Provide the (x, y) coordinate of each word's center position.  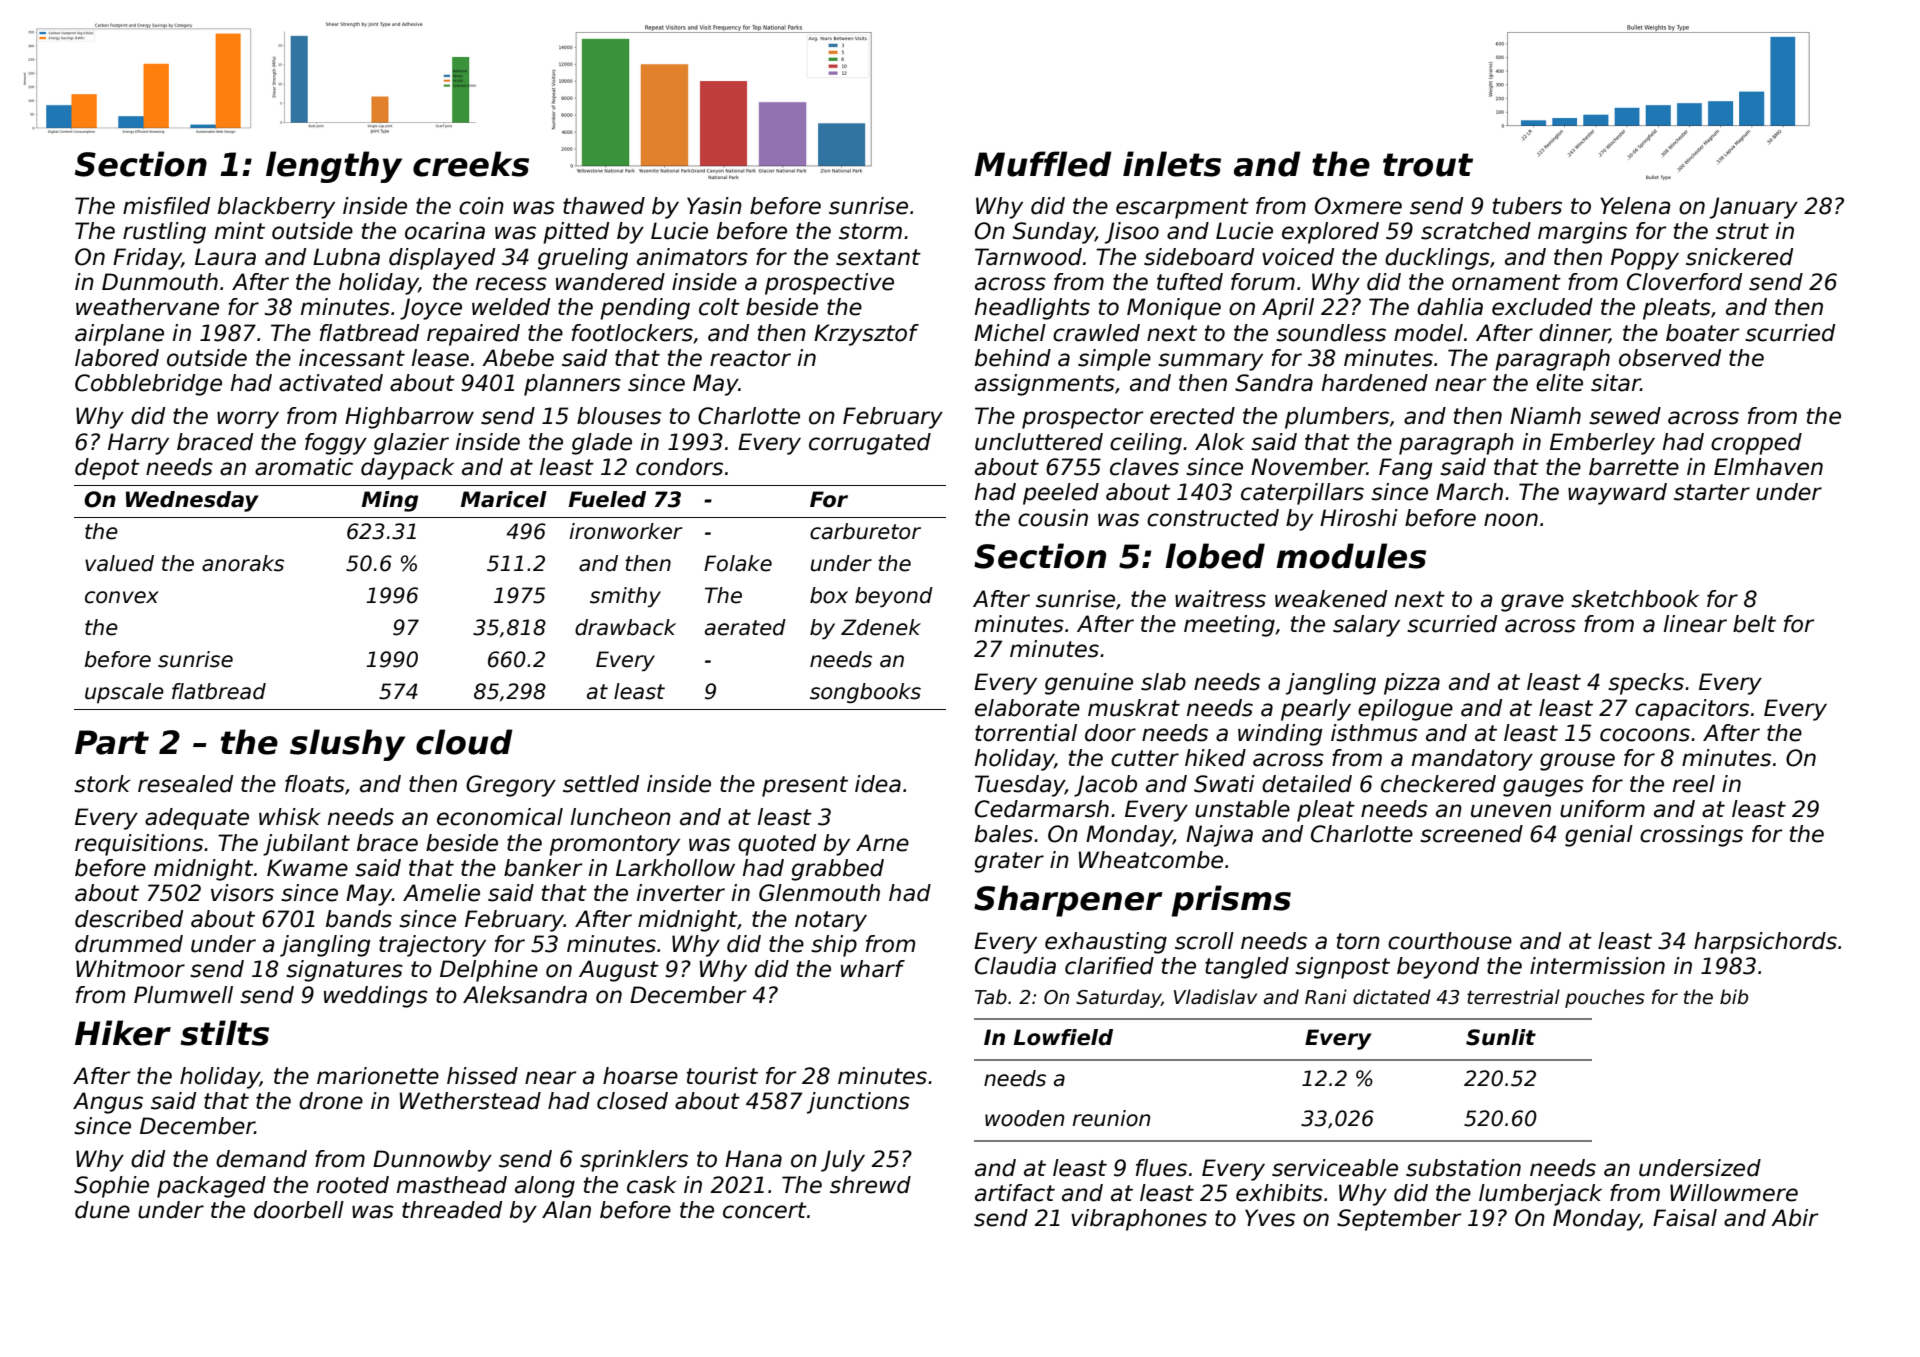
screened (1471, 834)
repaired (473, 335)
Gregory (511, 786)
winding (1280, 735)
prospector (1082, 418)
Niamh (1545, 416)
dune (102, 1210)
